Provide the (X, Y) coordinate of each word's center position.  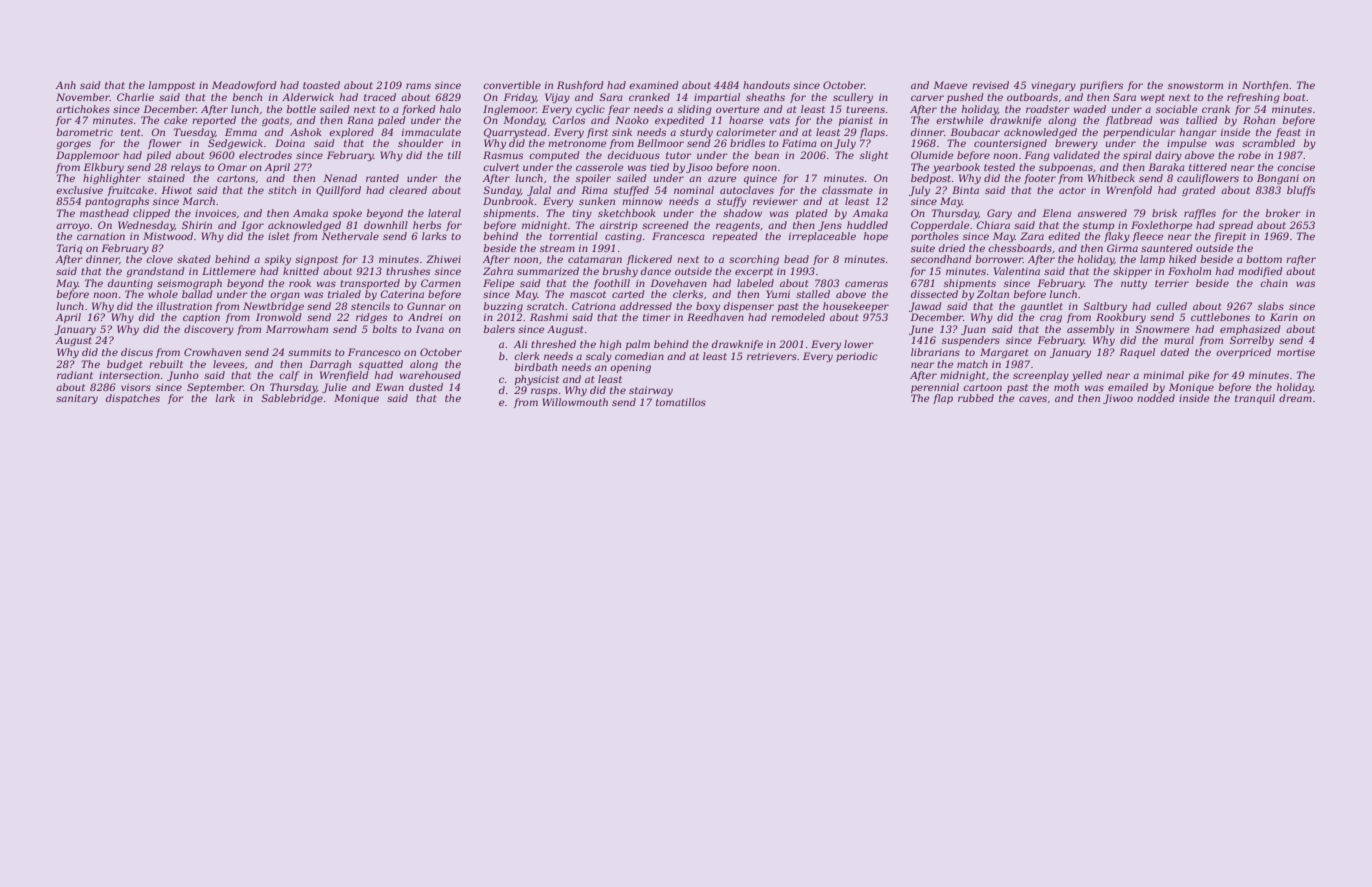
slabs (1271, 306)
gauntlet (1041, 307)
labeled (755, 283)
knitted (301, 271)
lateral (444, 213)
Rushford (580, 86)
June (921, 330)
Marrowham (297, 329)
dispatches (133, 399)
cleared (408, 190)
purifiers (1101, 86)
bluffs (1301, 191)
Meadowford (244, 86)
